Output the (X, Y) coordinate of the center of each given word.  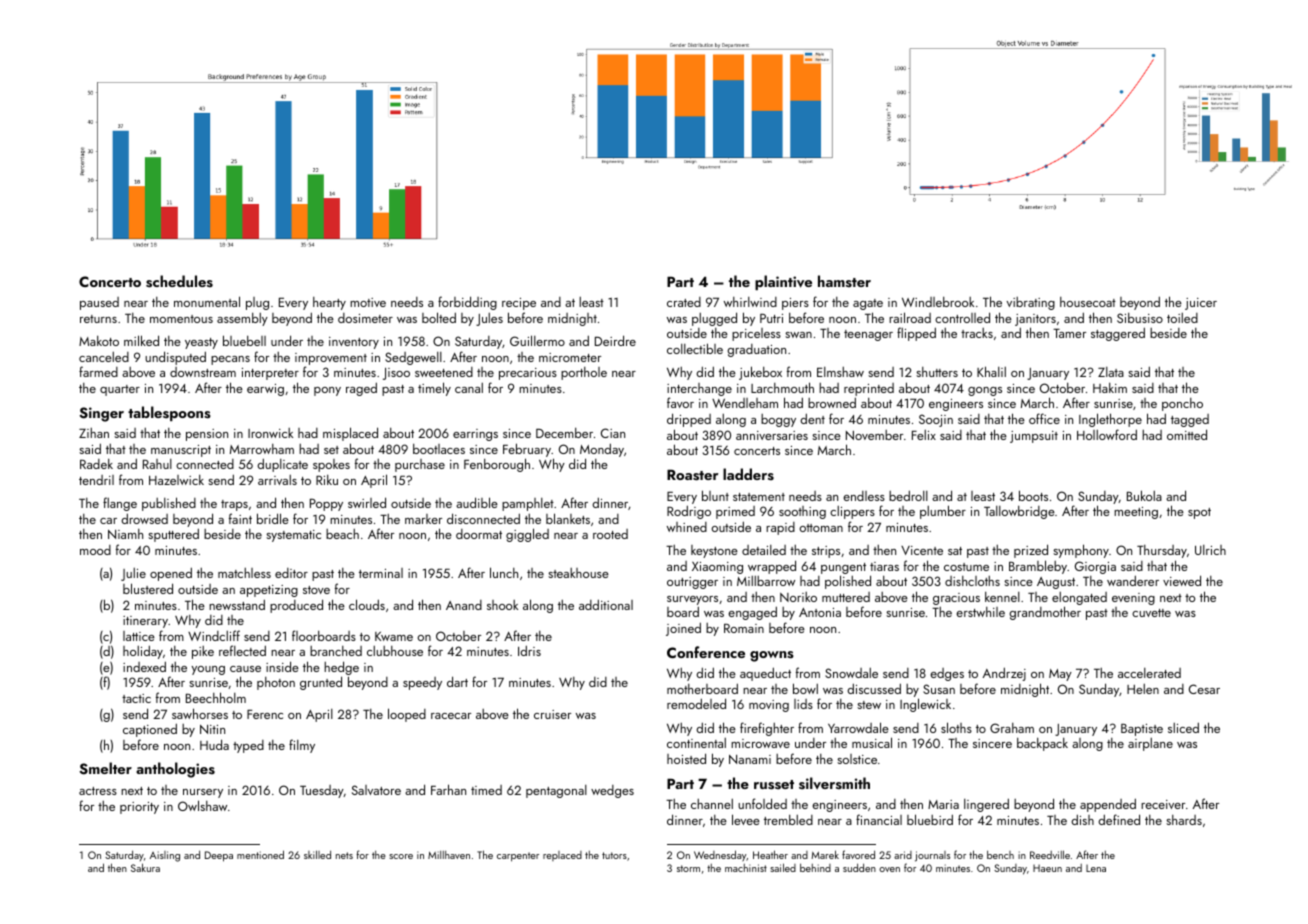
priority (139, 808)
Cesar (1204, 689)
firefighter (767, 729)
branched (336, 651)
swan (798, 335)
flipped (916, 334)
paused (99, 303)
